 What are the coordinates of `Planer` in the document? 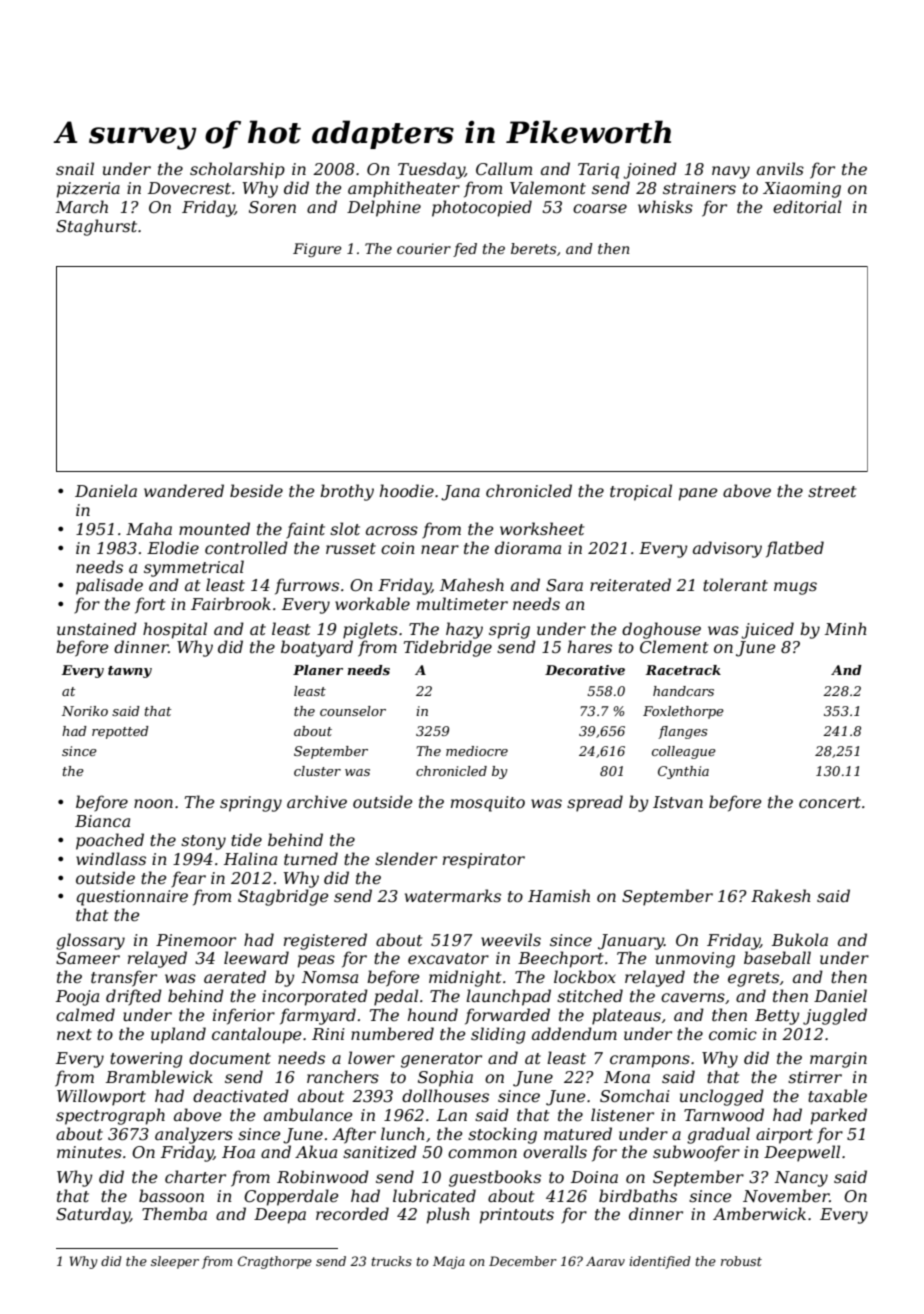 It's located at (318, 670).
